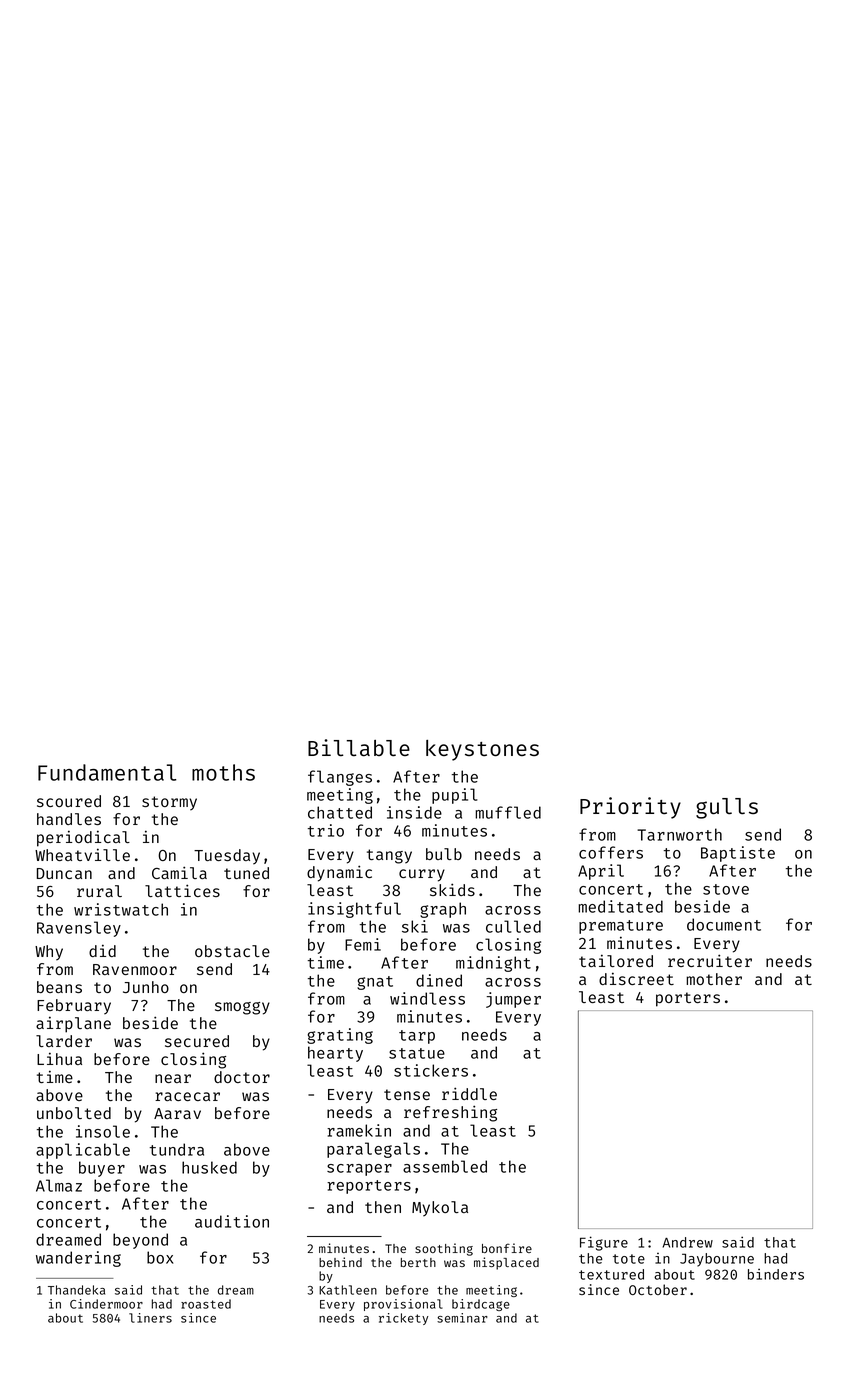 This document has height=1400, width=849. I want to click on rickety, so click(403, 1319).
